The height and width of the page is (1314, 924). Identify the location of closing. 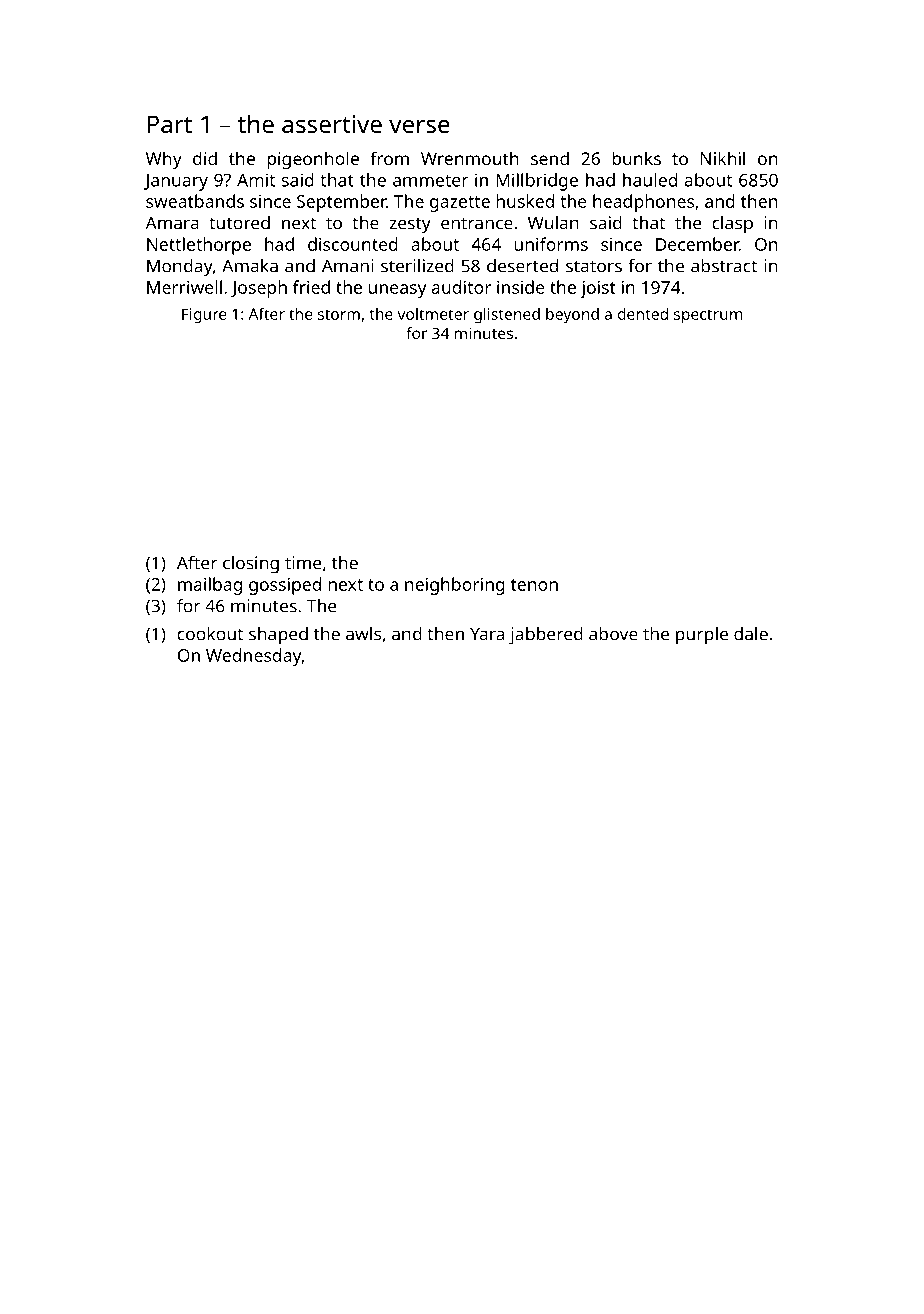
(251, 565).
